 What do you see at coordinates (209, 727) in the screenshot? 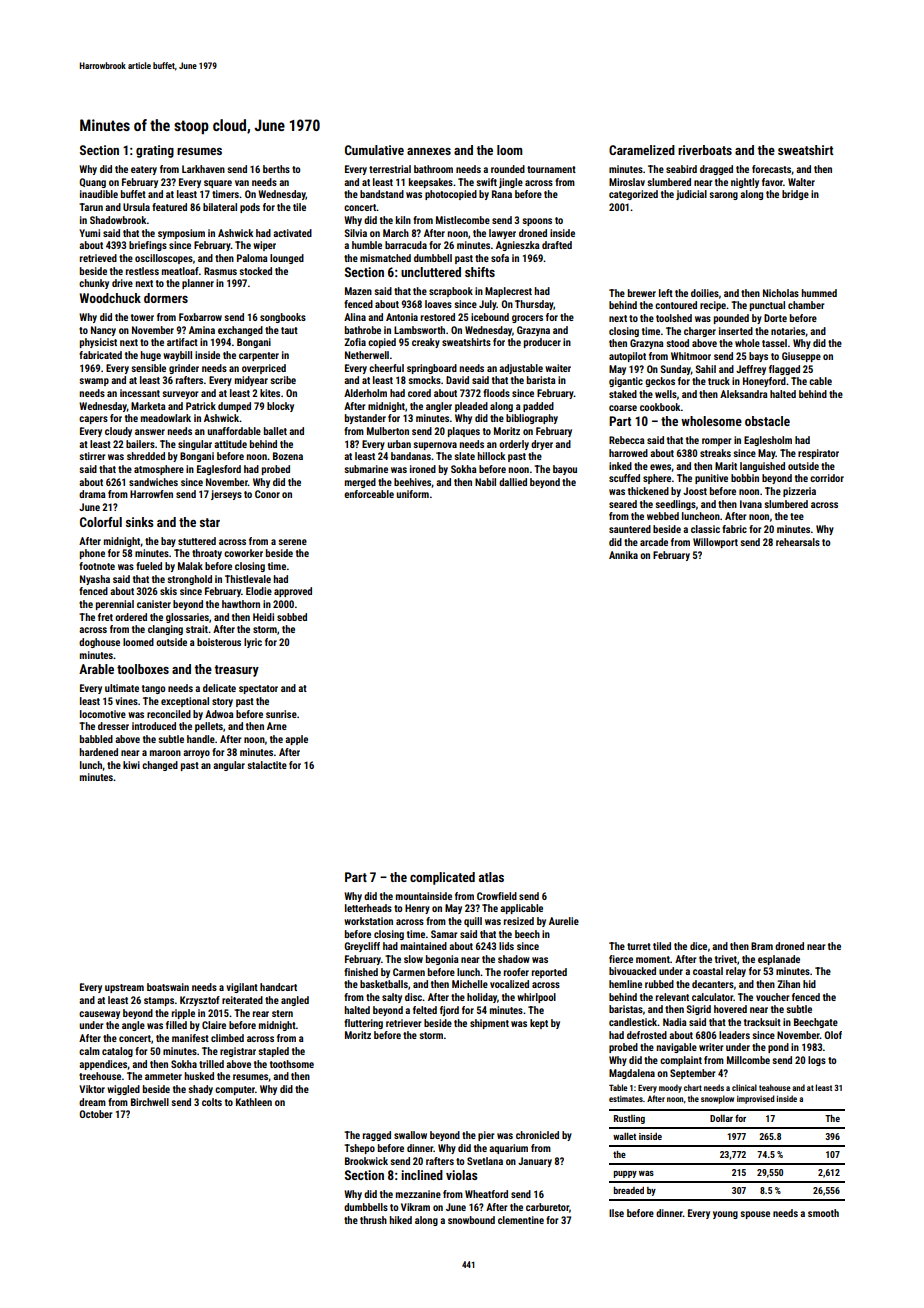
I see `pellets` at bounding box center [209, 727].
